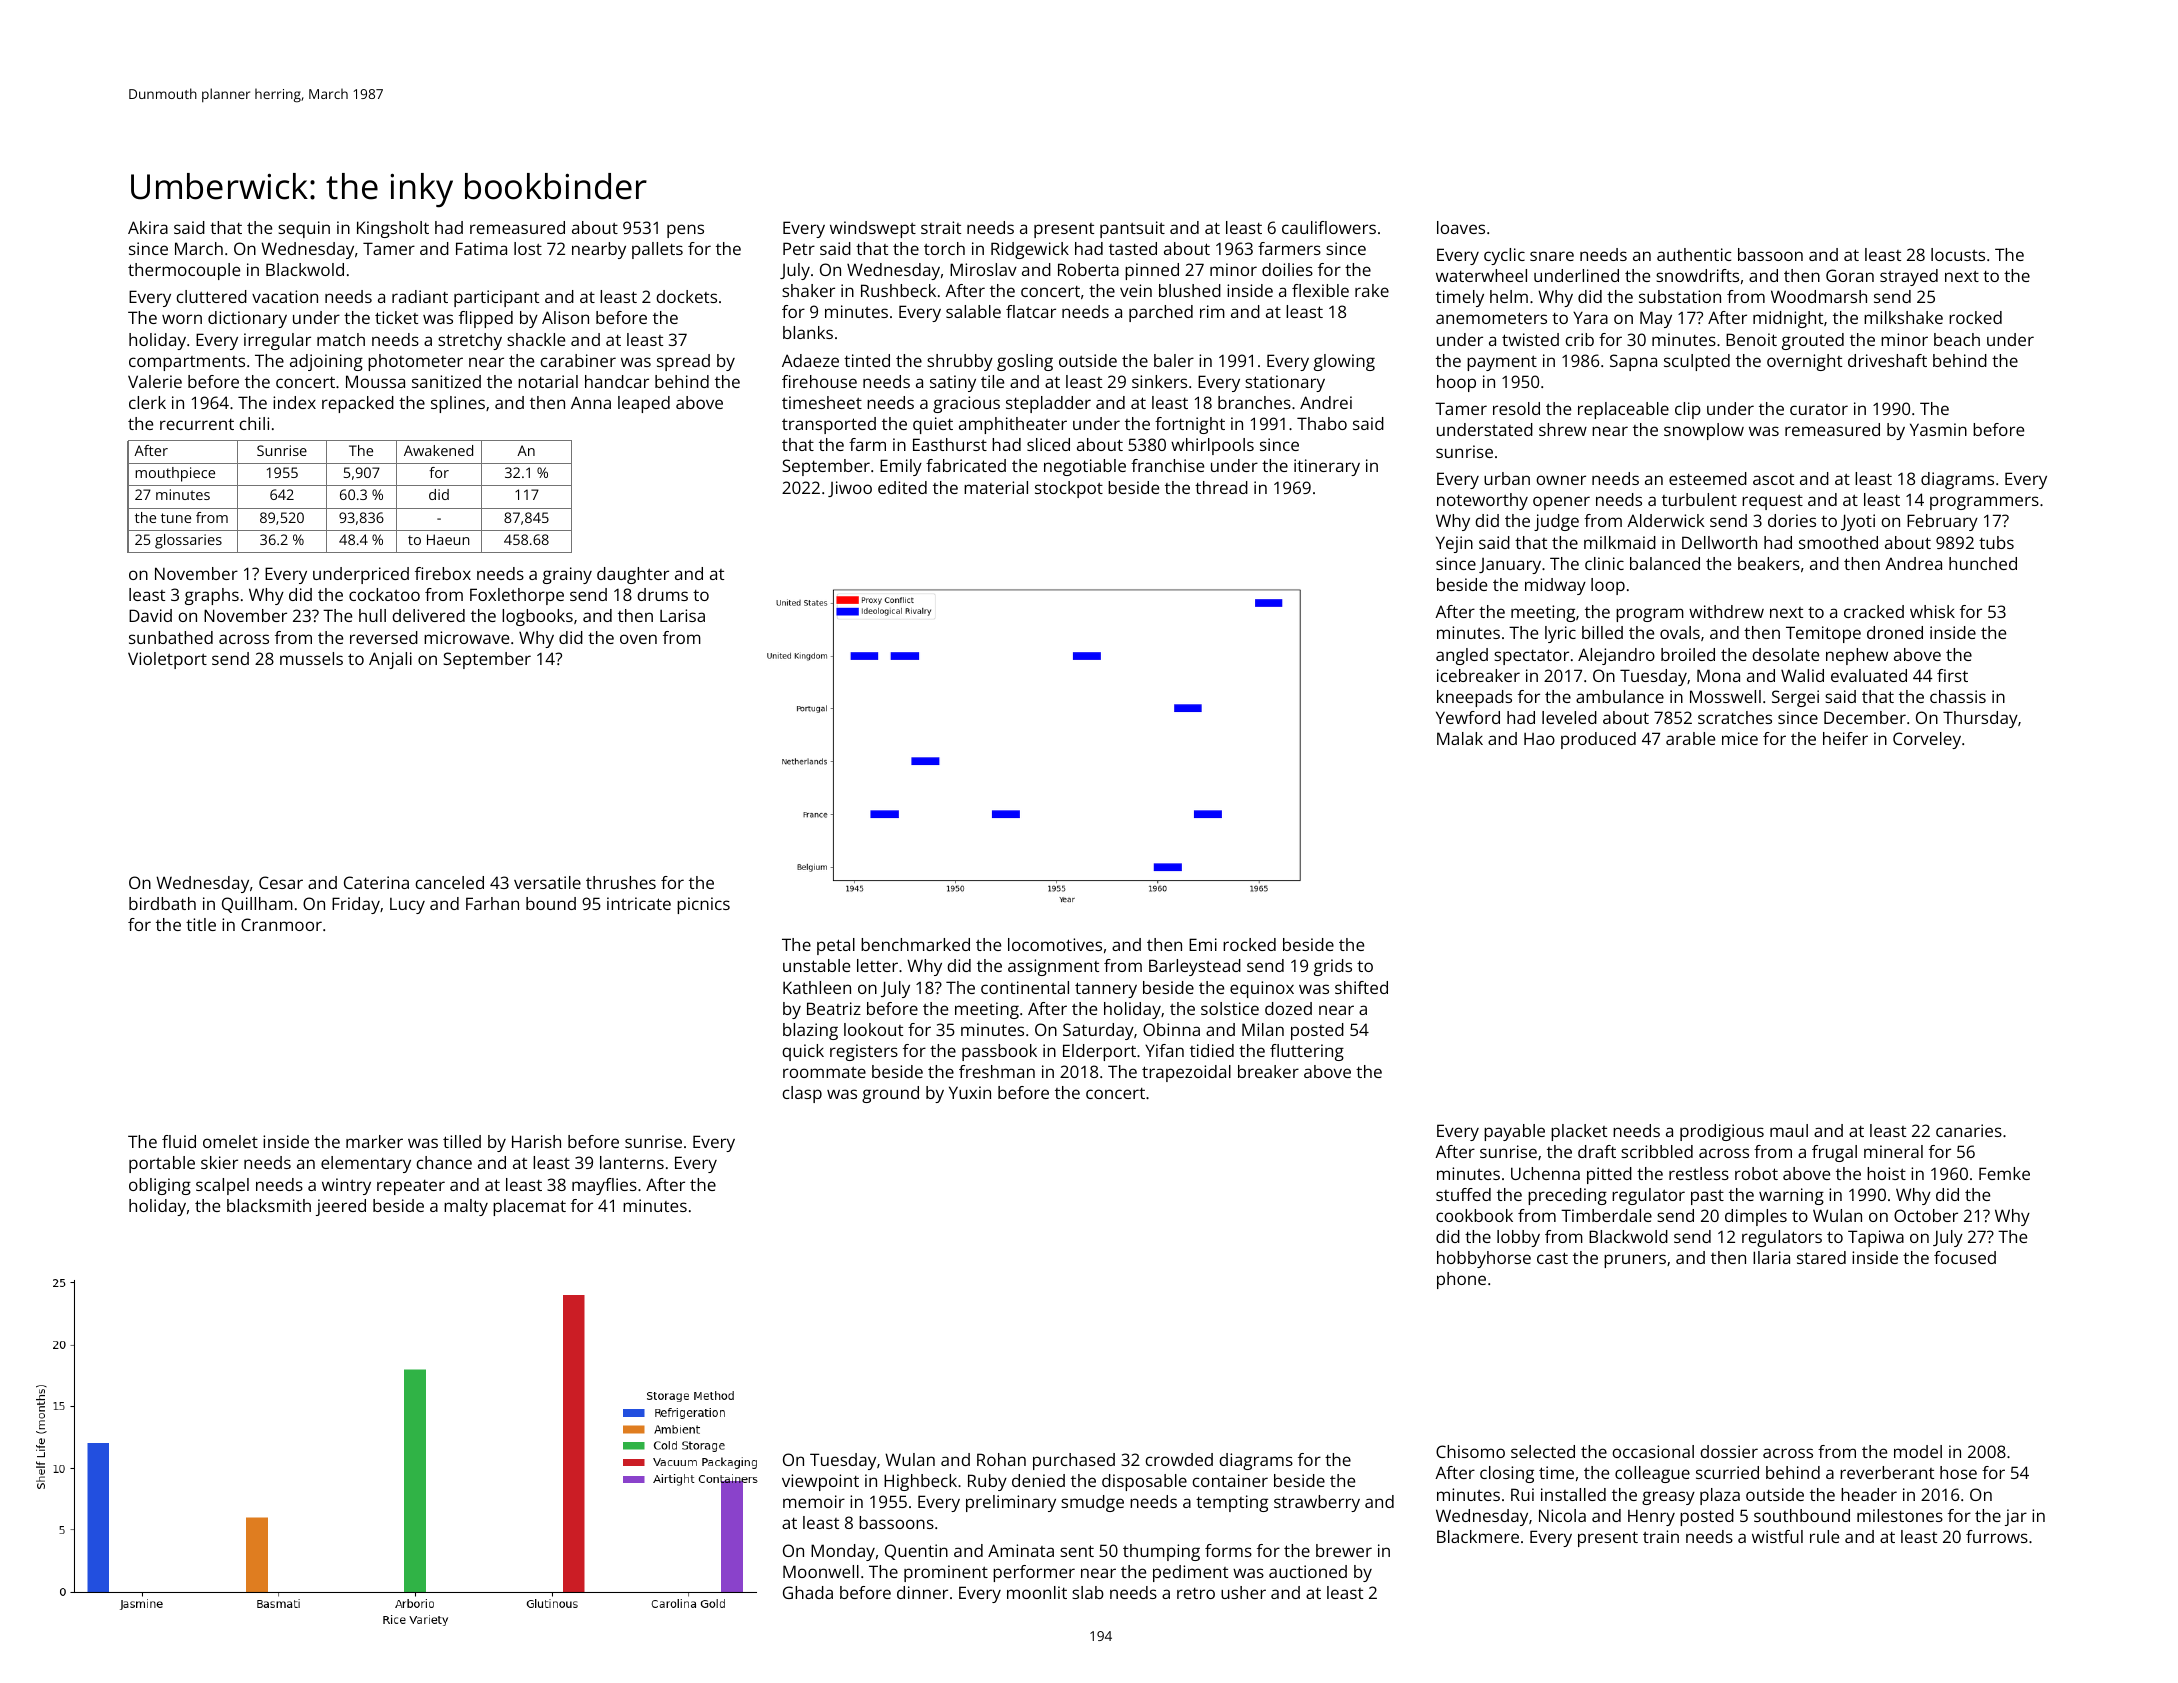  Describe the element at coordinates (1462, 656) in the image. I see `angled` at that location.
